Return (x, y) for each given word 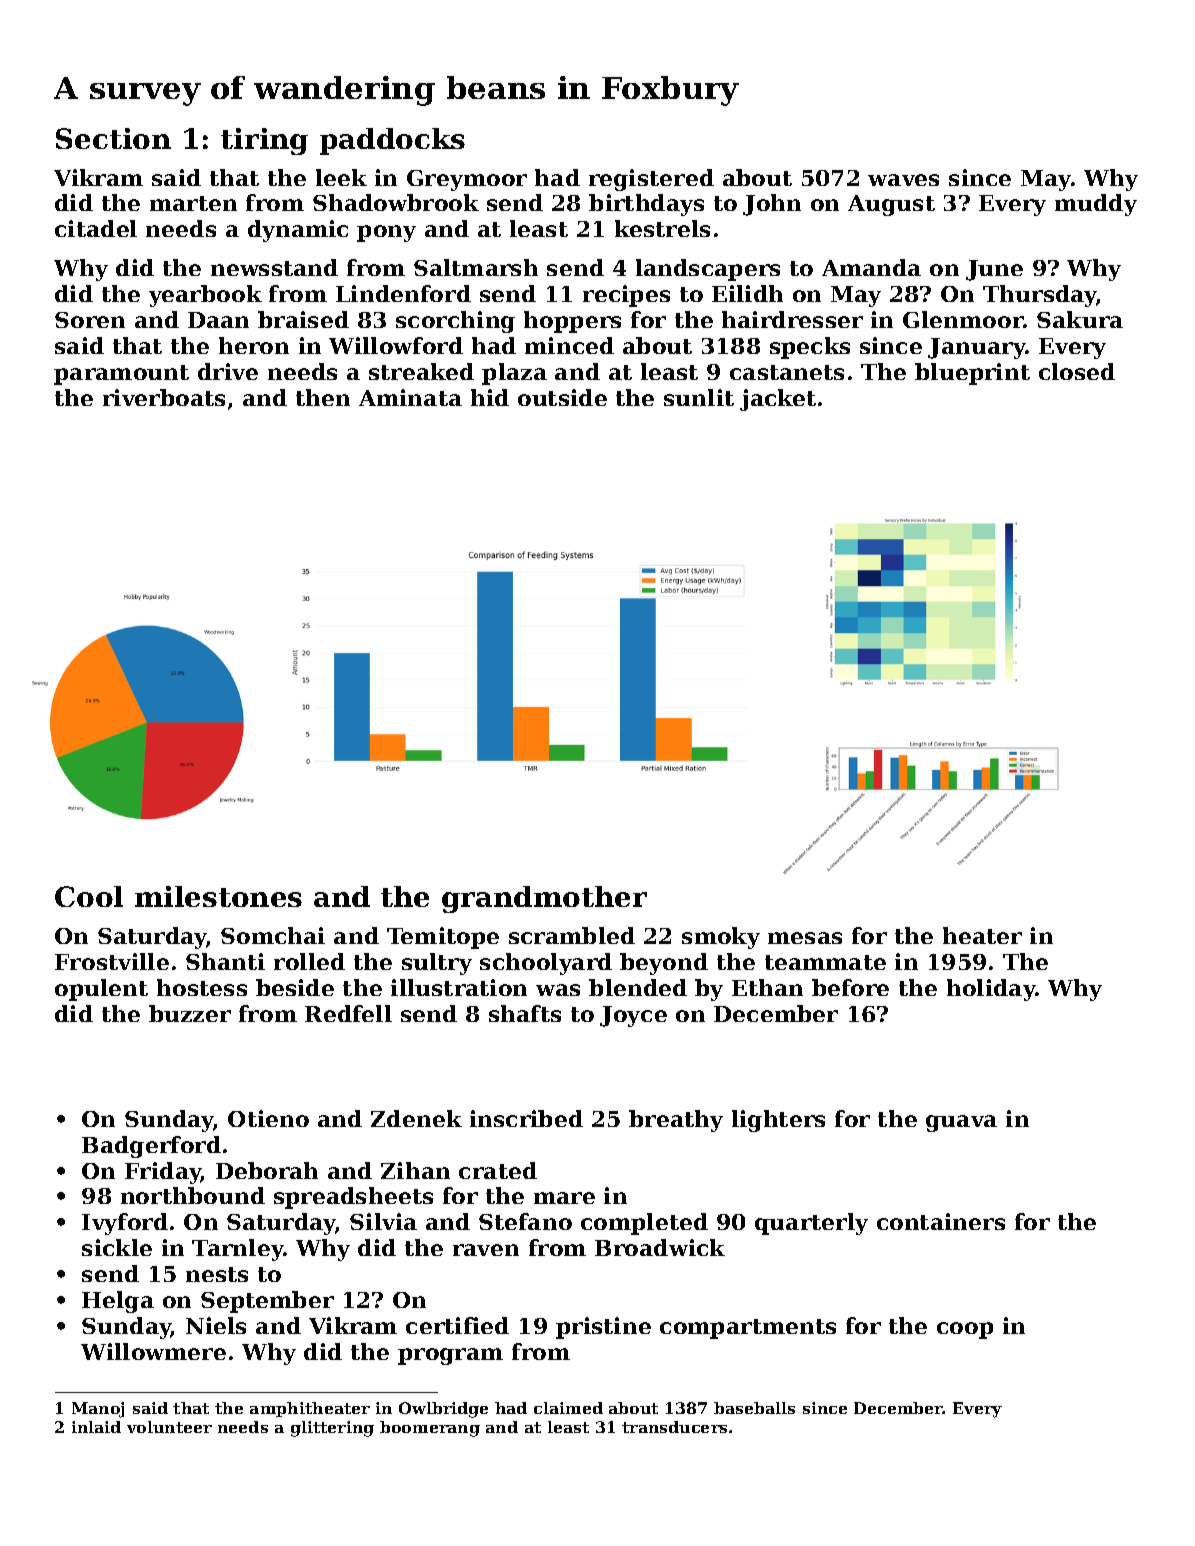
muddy (1096, 205)
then (323, 397)
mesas (805, 938)
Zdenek (416, 1118)
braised (303, 319)
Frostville (112, 961)
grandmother (544, 899)
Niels (216, 1325)
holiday (991, 990)
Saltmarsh (476, 267)
